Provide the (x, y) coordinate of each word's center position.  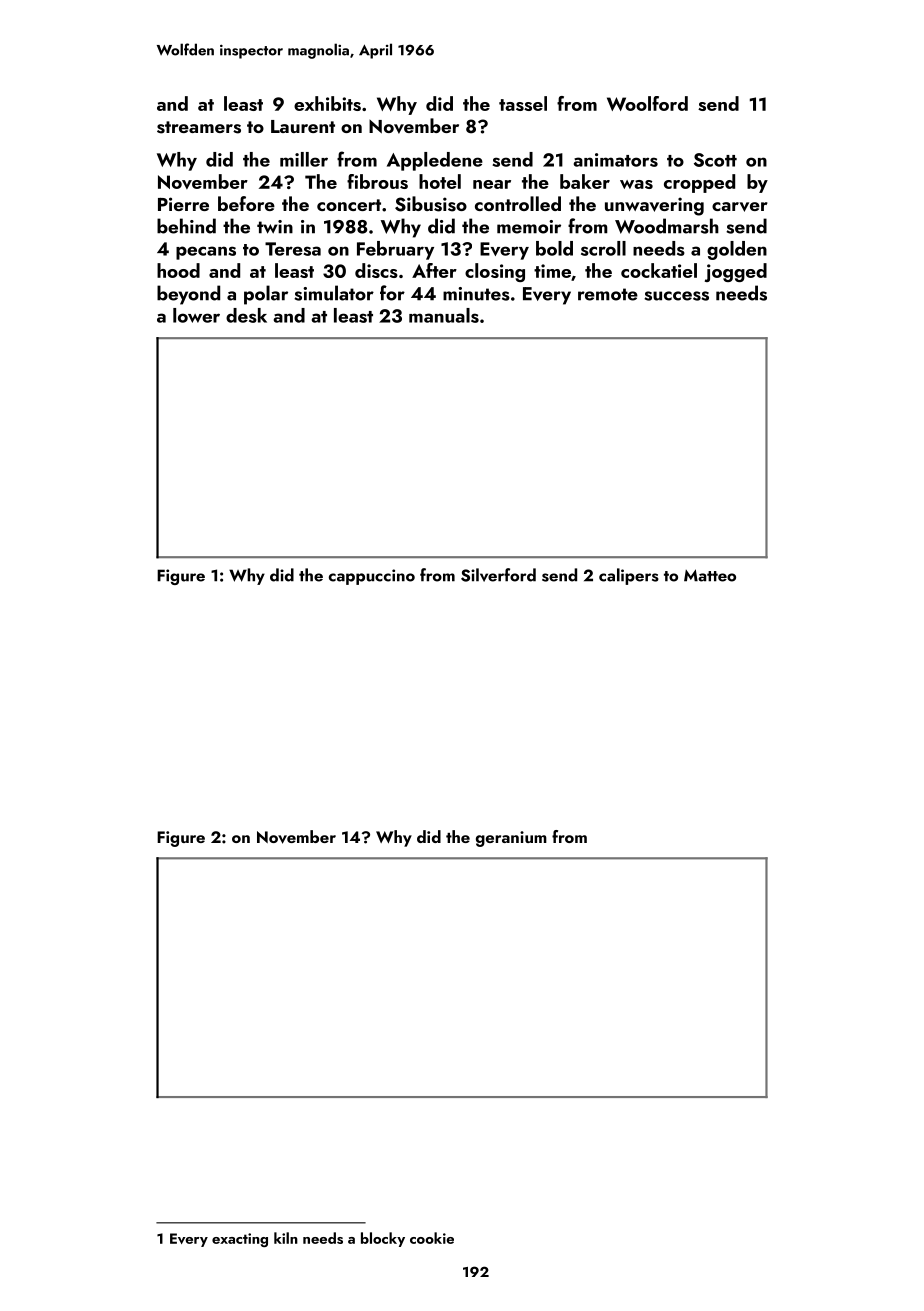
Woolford (647, 103)
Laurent (303, 126)
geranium (511, 839)
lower (196, 315)
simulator (334, 293)
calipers (629, 576)
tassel (523, 103)
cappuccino (372, 577)
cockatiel (659, 270)
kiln (286, 1238)
